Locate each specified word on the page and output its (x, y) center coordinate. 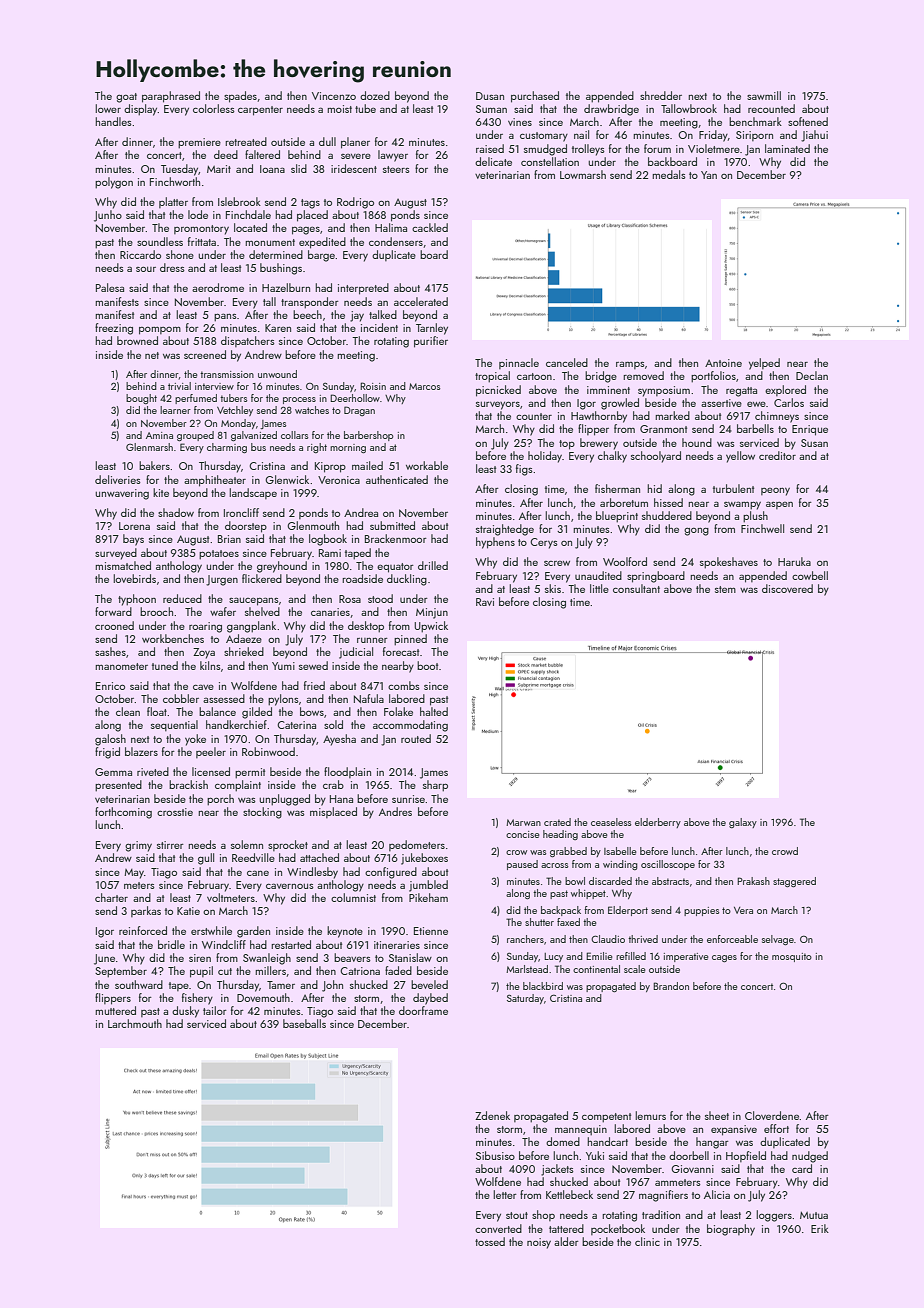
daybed (430, 999)
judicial (356, 653)
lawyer (393, 156)
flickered (262, 578)
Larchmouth (135, 1023)
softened (808, 121)
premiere (199, 143)
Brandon (671, 986)
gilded (257, 713)
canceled (567, 362)
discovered (787, 588)
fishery (197, 999)
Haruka (794, 561)
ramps (630, 365)
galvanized (254, 436)
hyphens (495, 543)
